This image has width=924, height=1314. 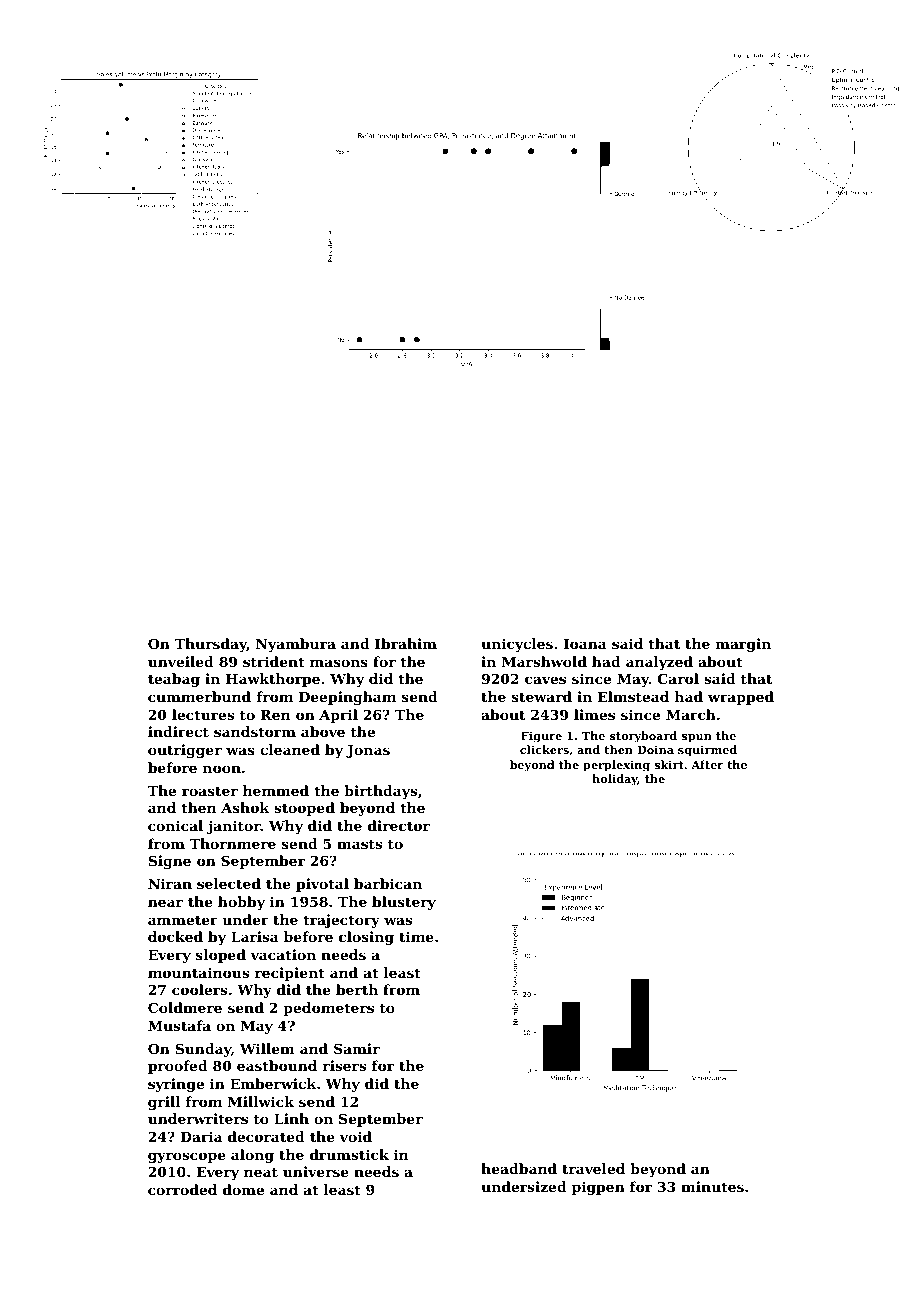 I want to click on sloped, so click(x=221, y=956).
